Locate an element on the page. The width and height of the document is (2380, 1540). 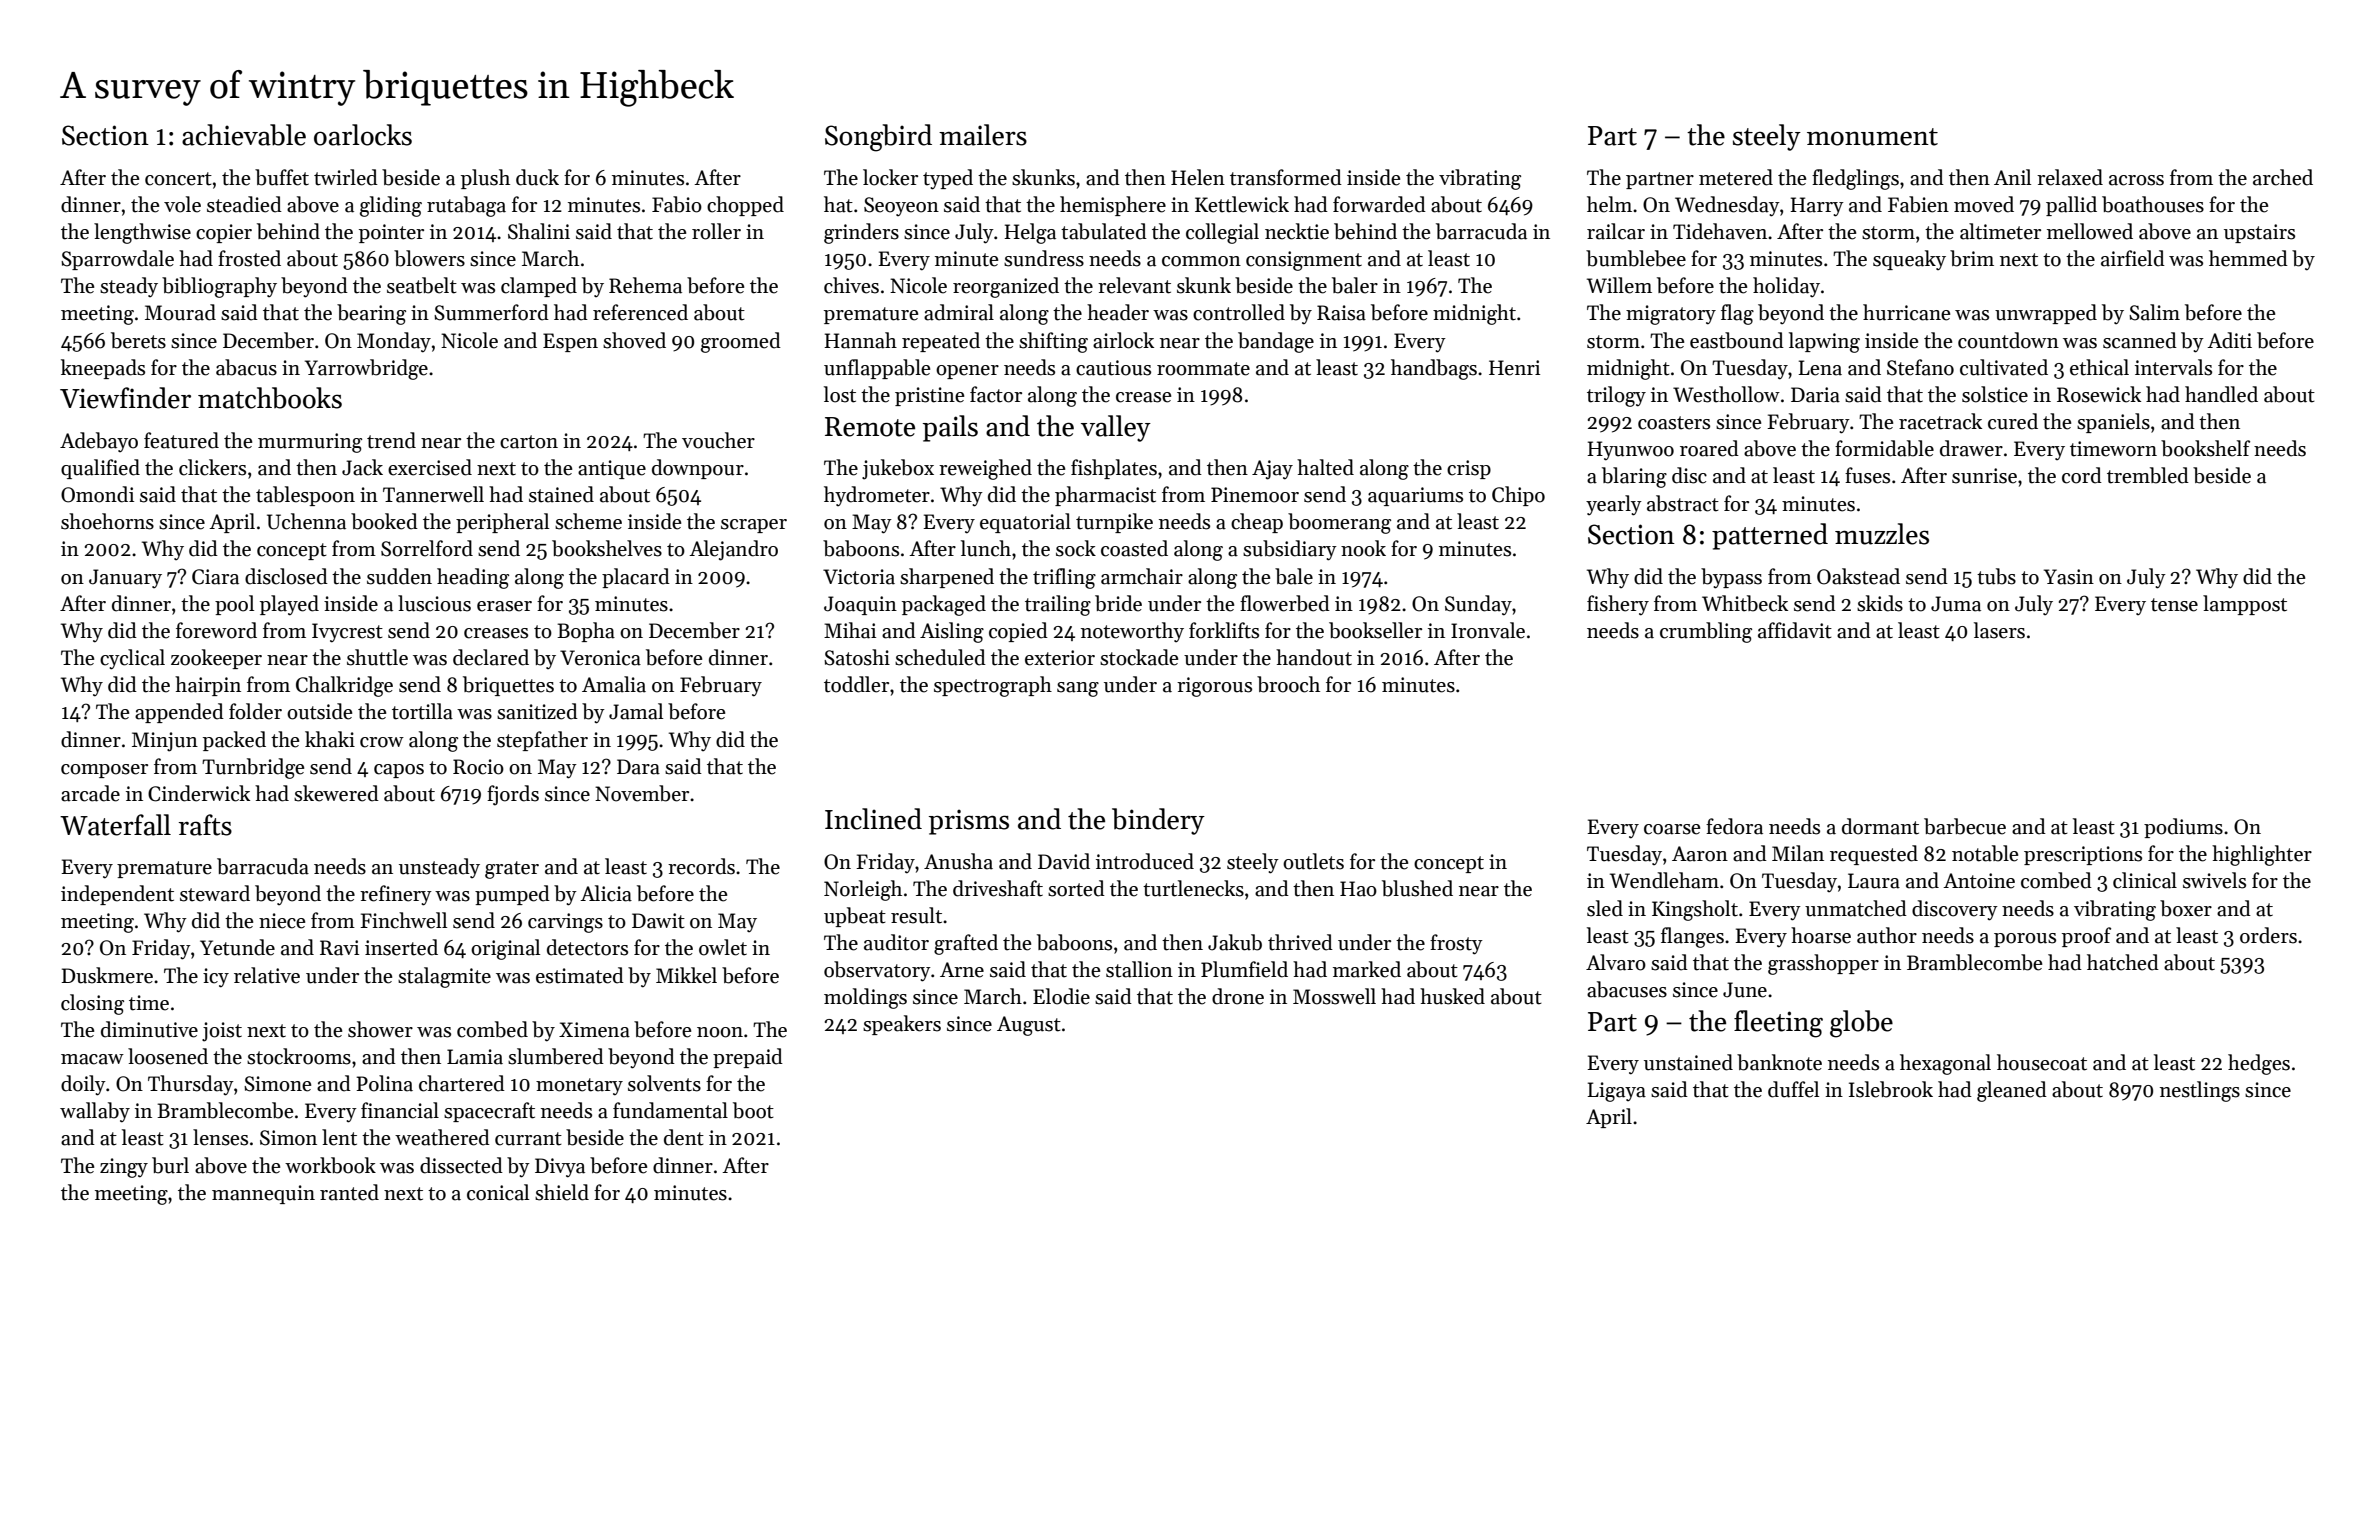
Ligaya is located at coordinates (1616, 1092).
